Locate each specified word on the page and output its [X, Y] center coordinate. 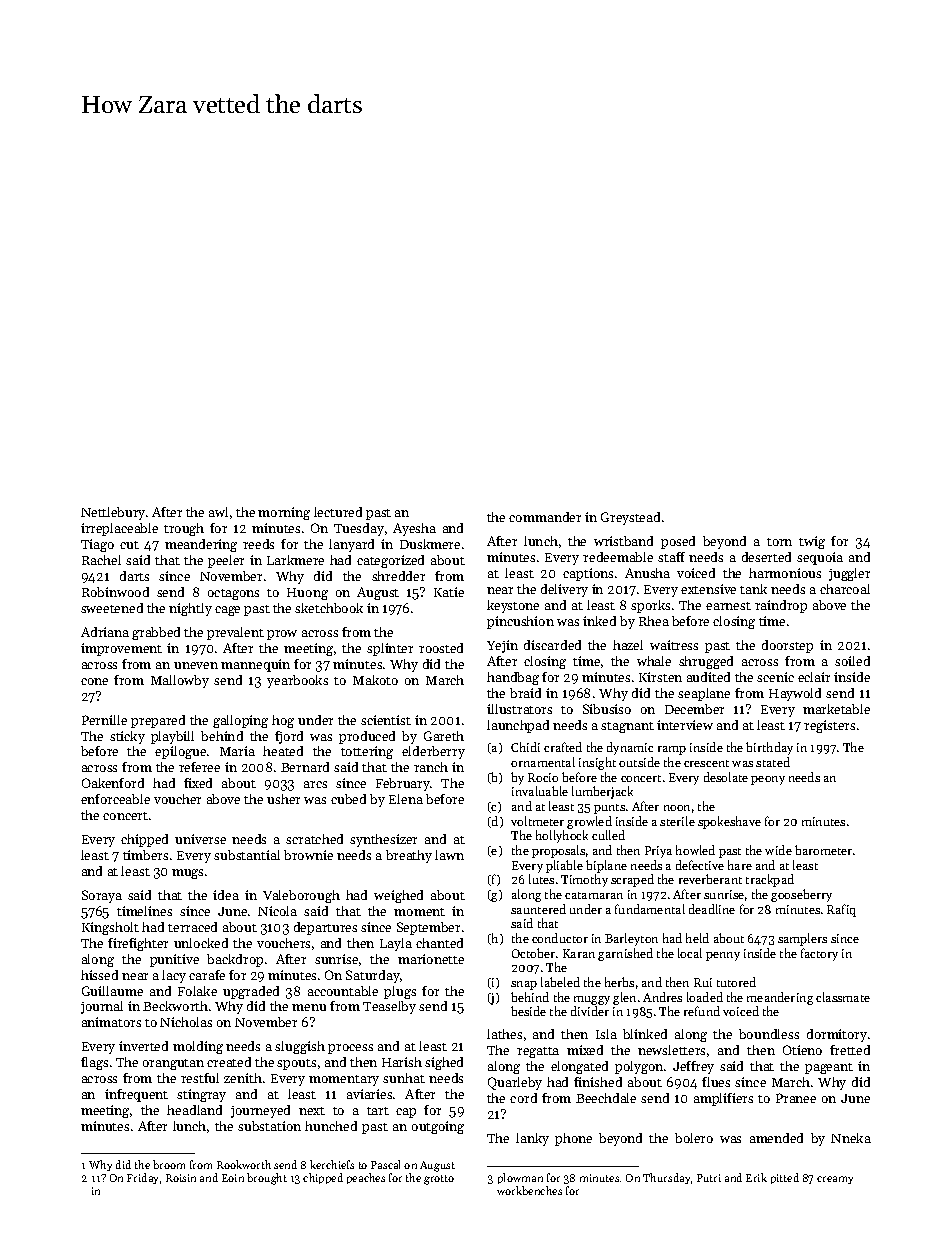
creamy [835, 1180]
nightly [190, 609]
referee [199, 767]
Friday [142, 1178]
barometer [823, 850]
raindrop [781, 606]
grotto [439, 1180]
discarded [552, 645]
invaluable [540, 791]
